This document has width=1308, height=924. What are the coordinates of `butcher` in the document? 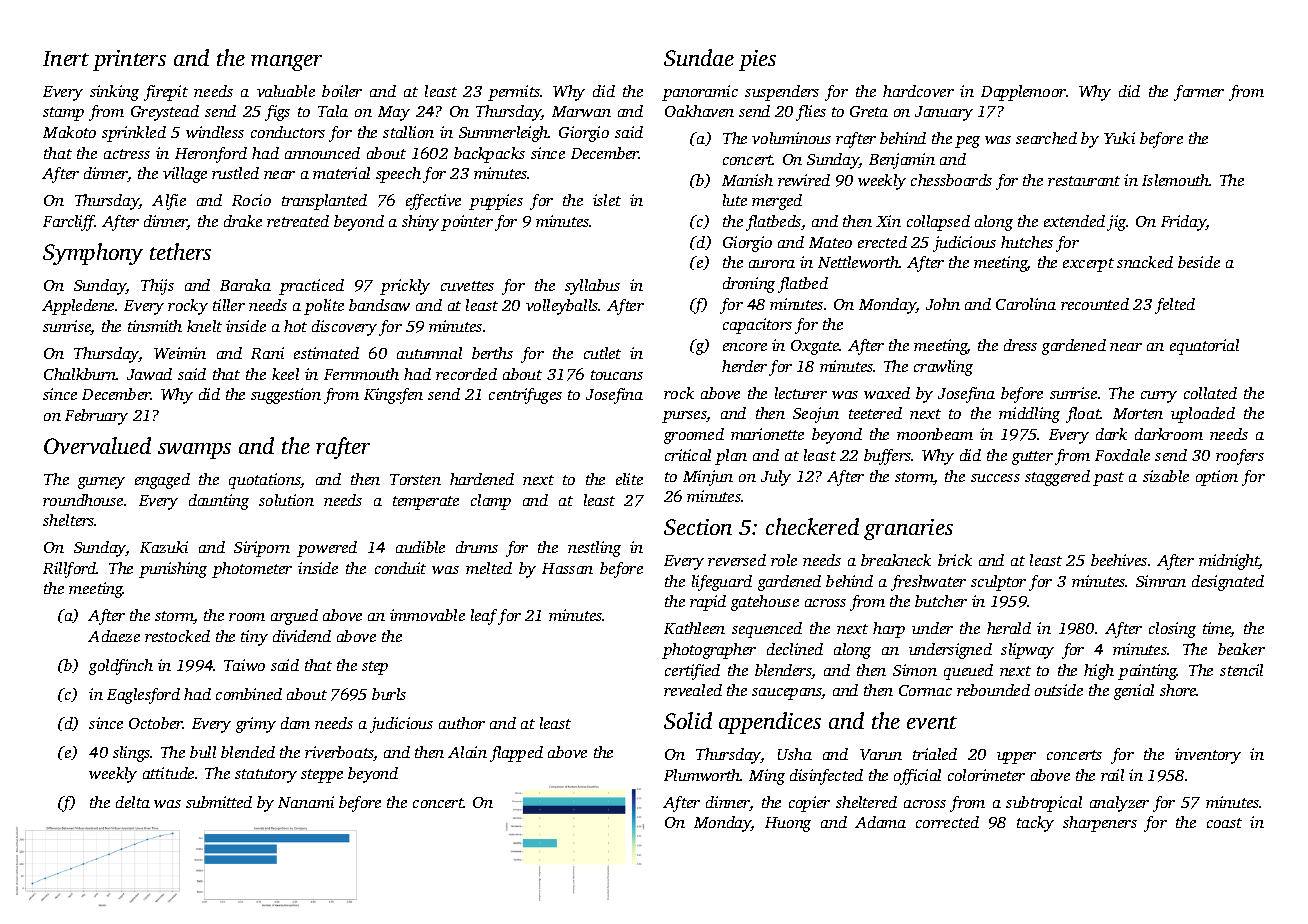 It's located at (941, 601).
